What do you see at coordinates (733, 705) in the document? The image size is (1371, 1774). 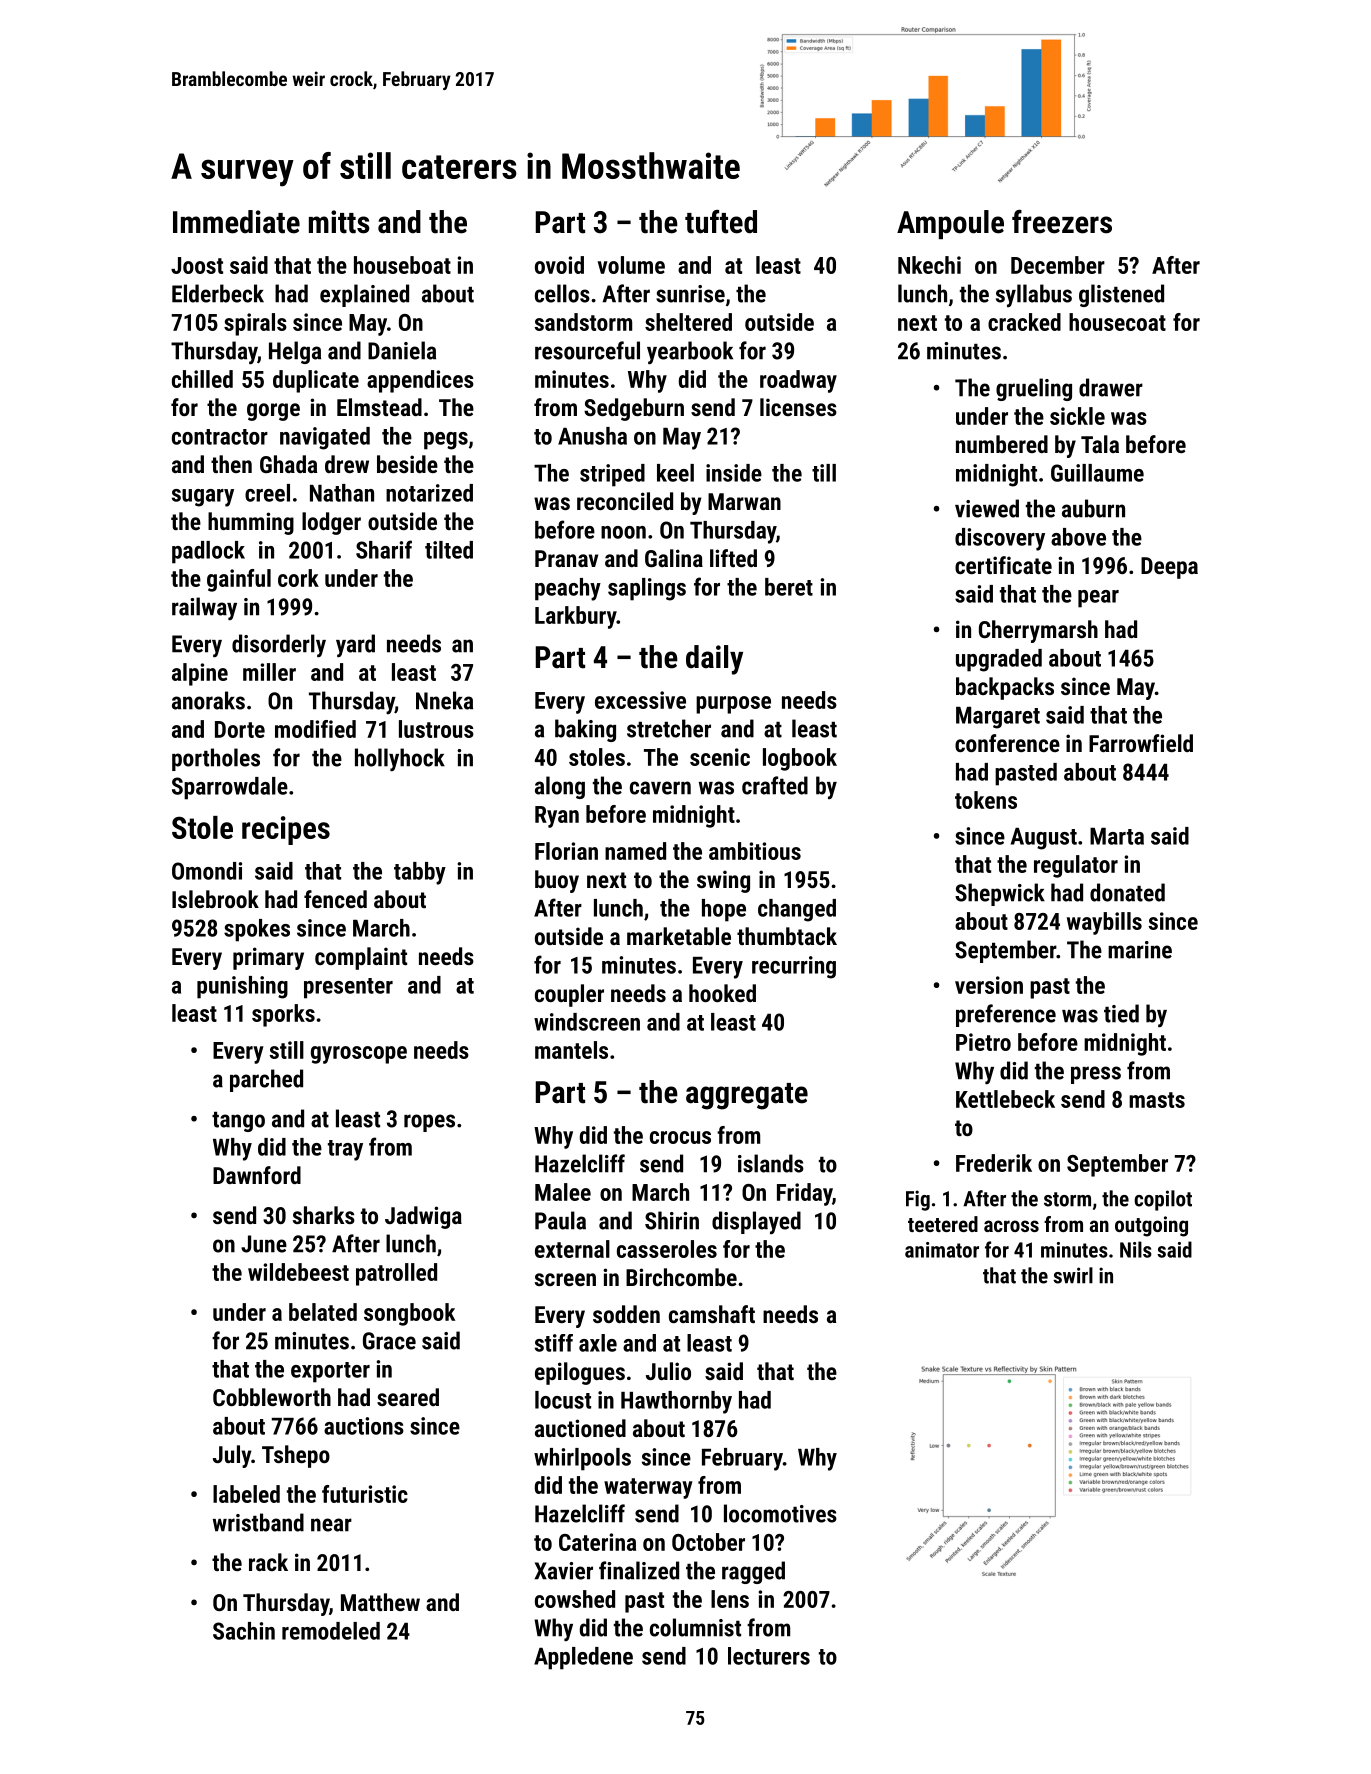 I see `purpose` at bounding box center [733, 705].
